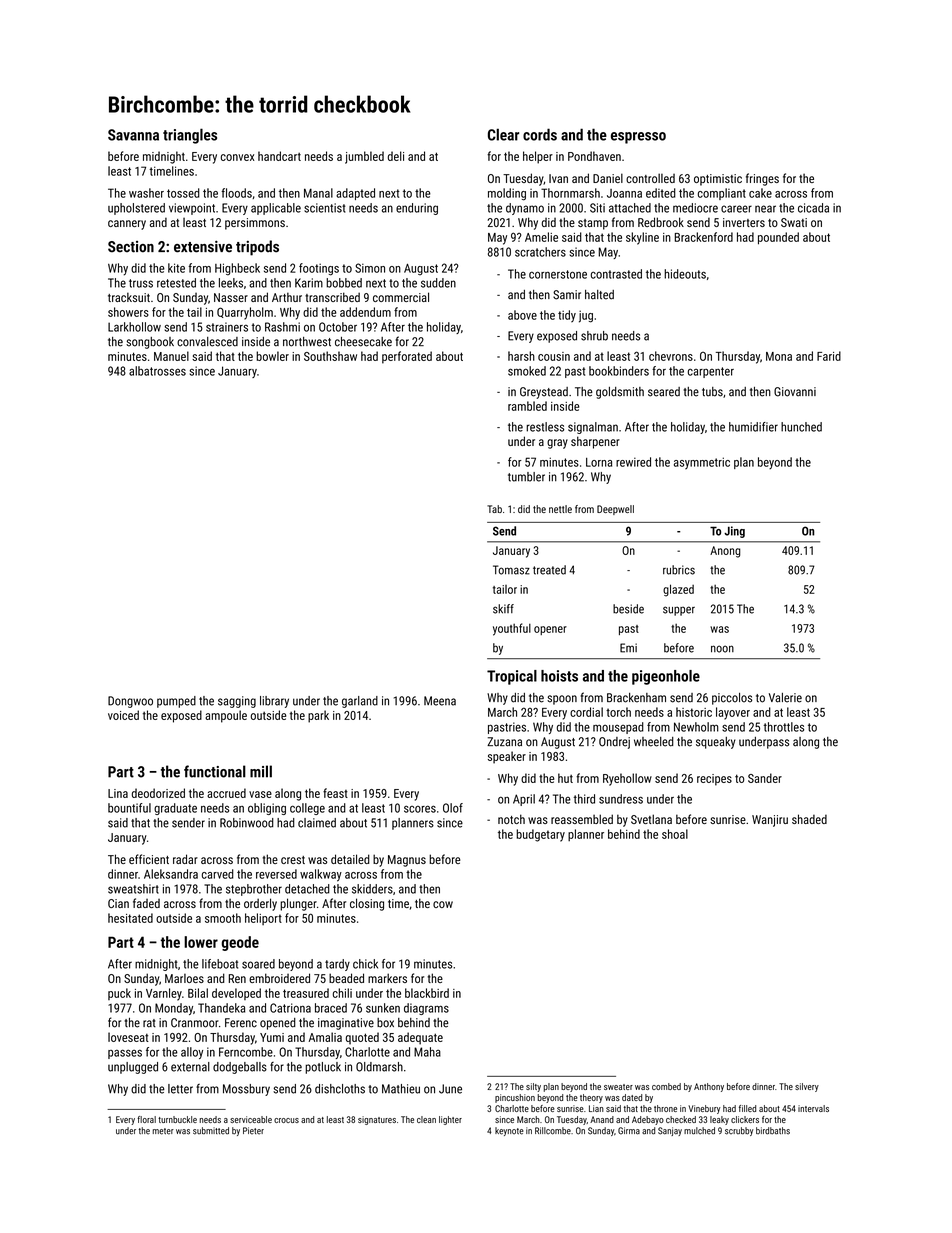 The height and width of the screenshot is (1233, 952). What do you see at coordinates (507, 194) in the screenshot?
I see `molding` at bounding box center [507, 194].
